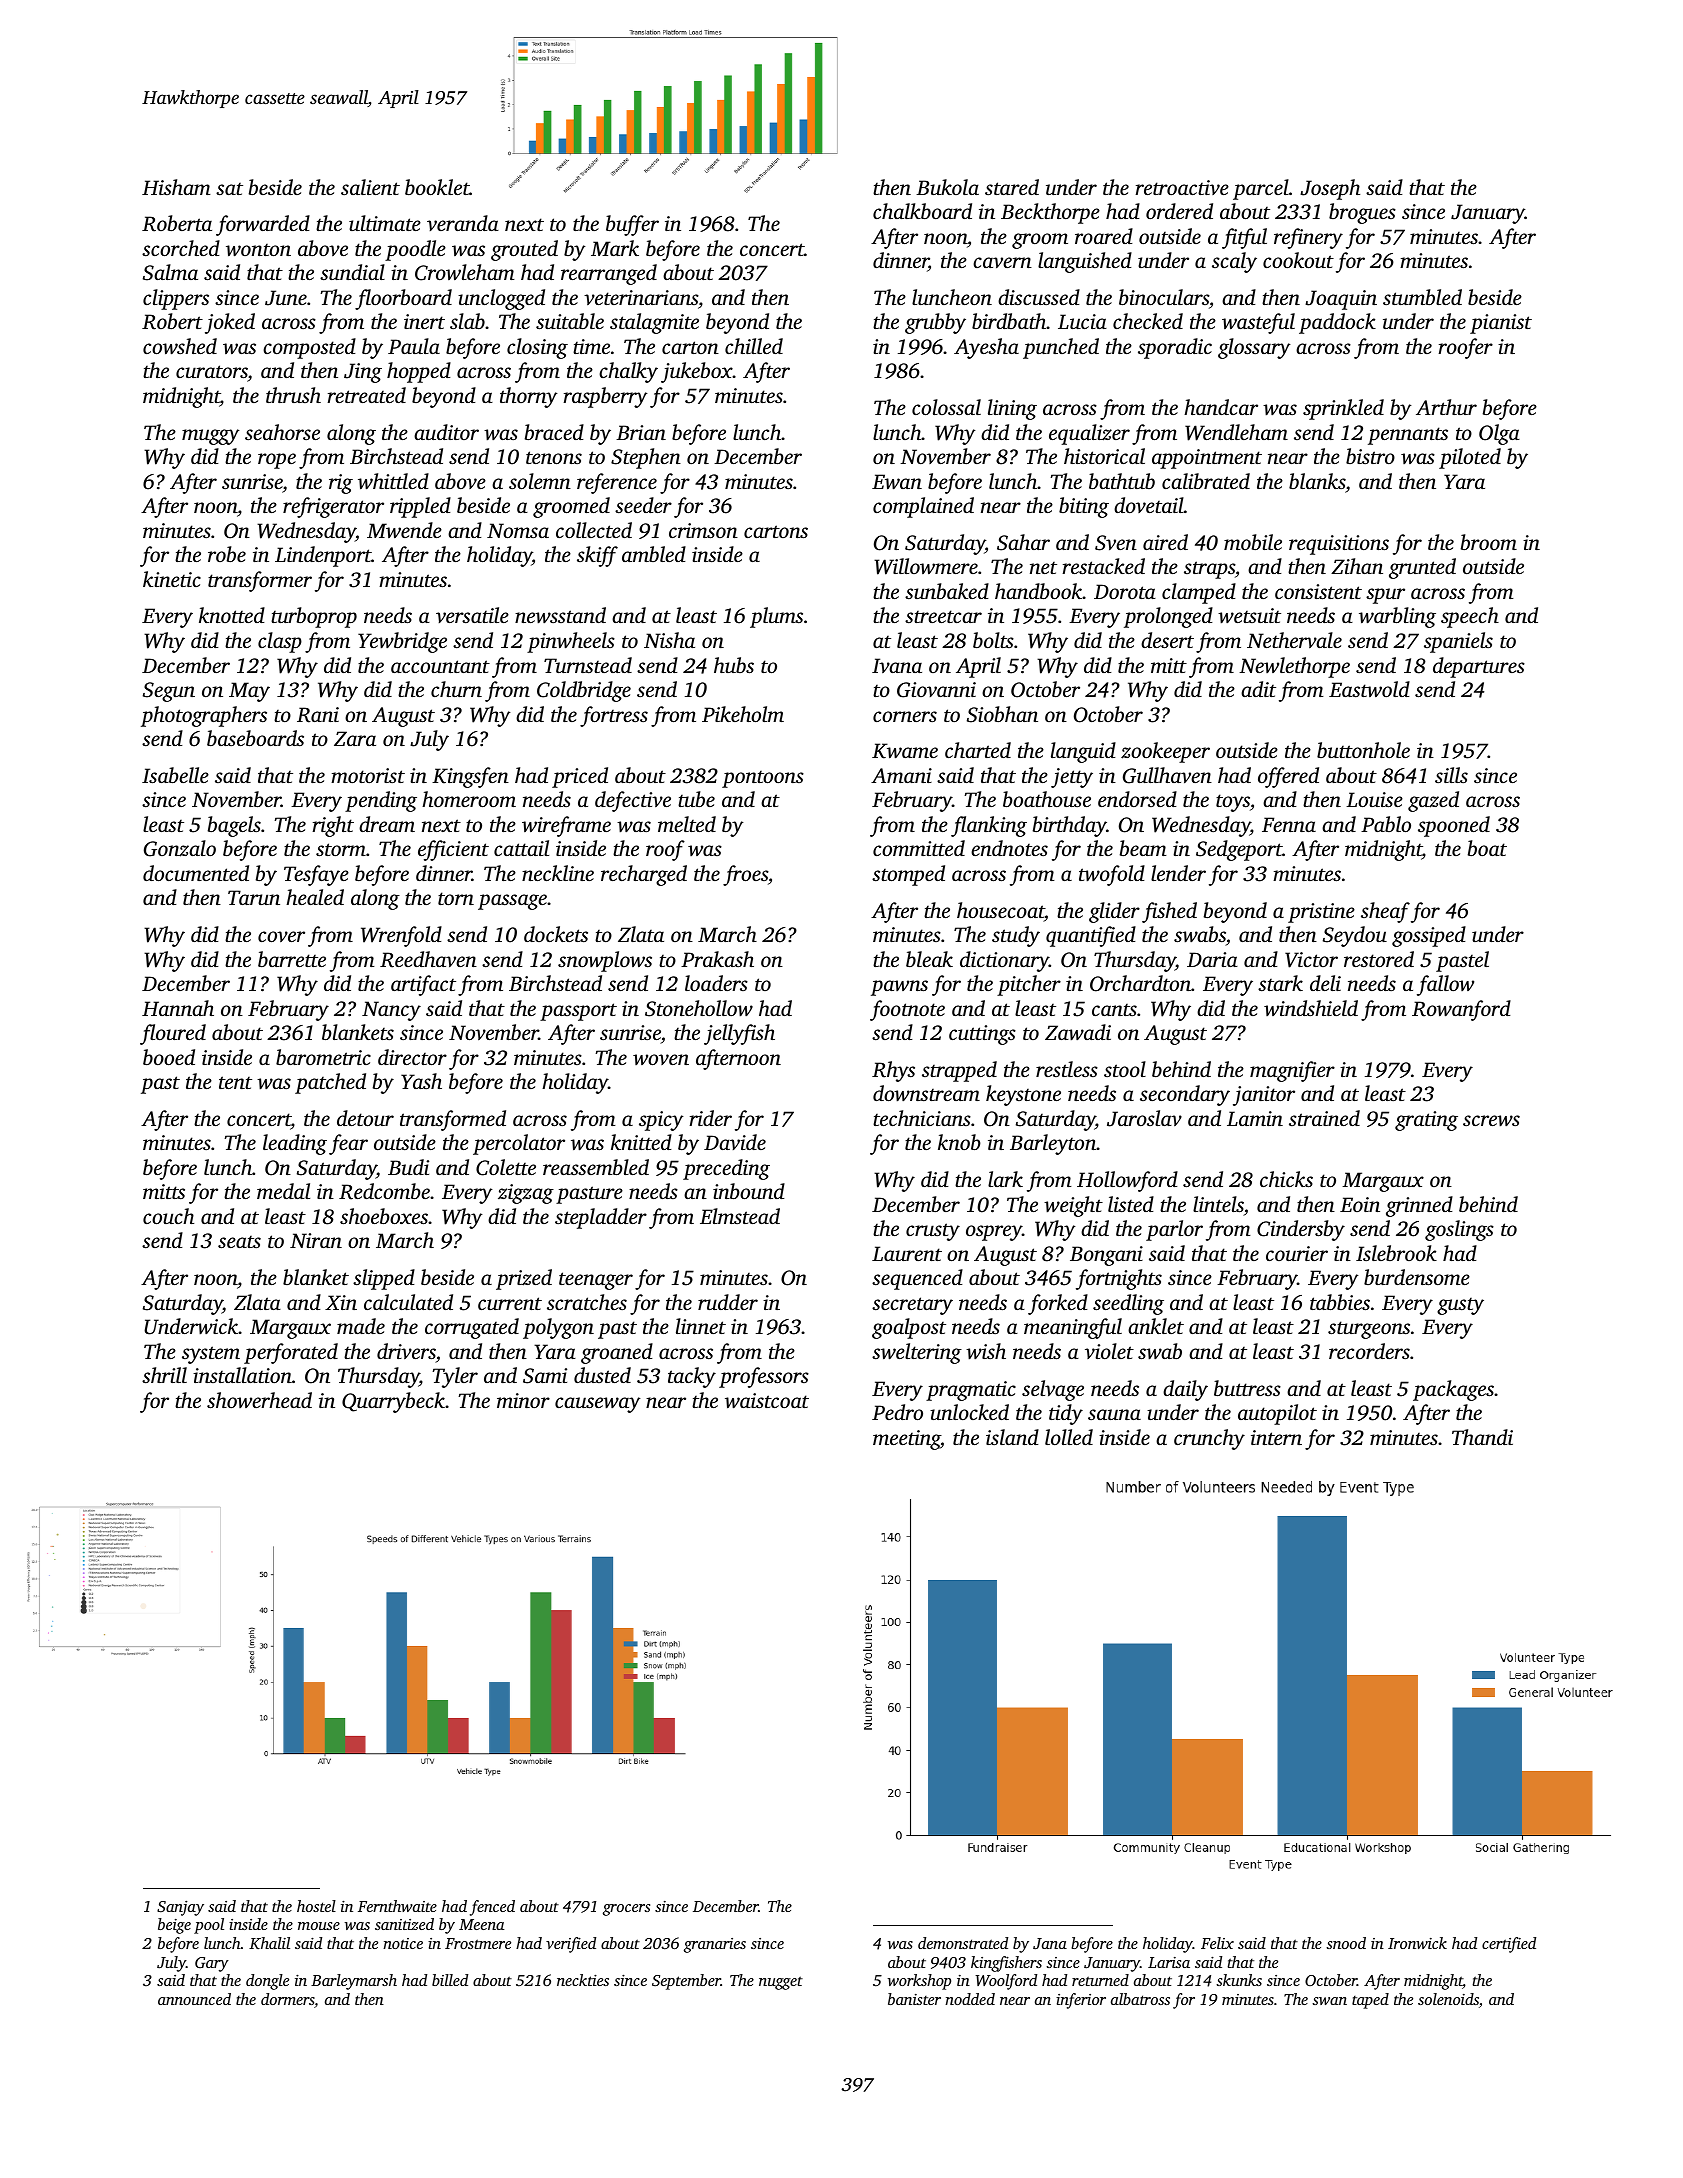 The image size is (1683, 2178). What do you see at coordinates (909, 1328) in the screenshot?
I see `goalpost` at bounding box center [909, 1328].
